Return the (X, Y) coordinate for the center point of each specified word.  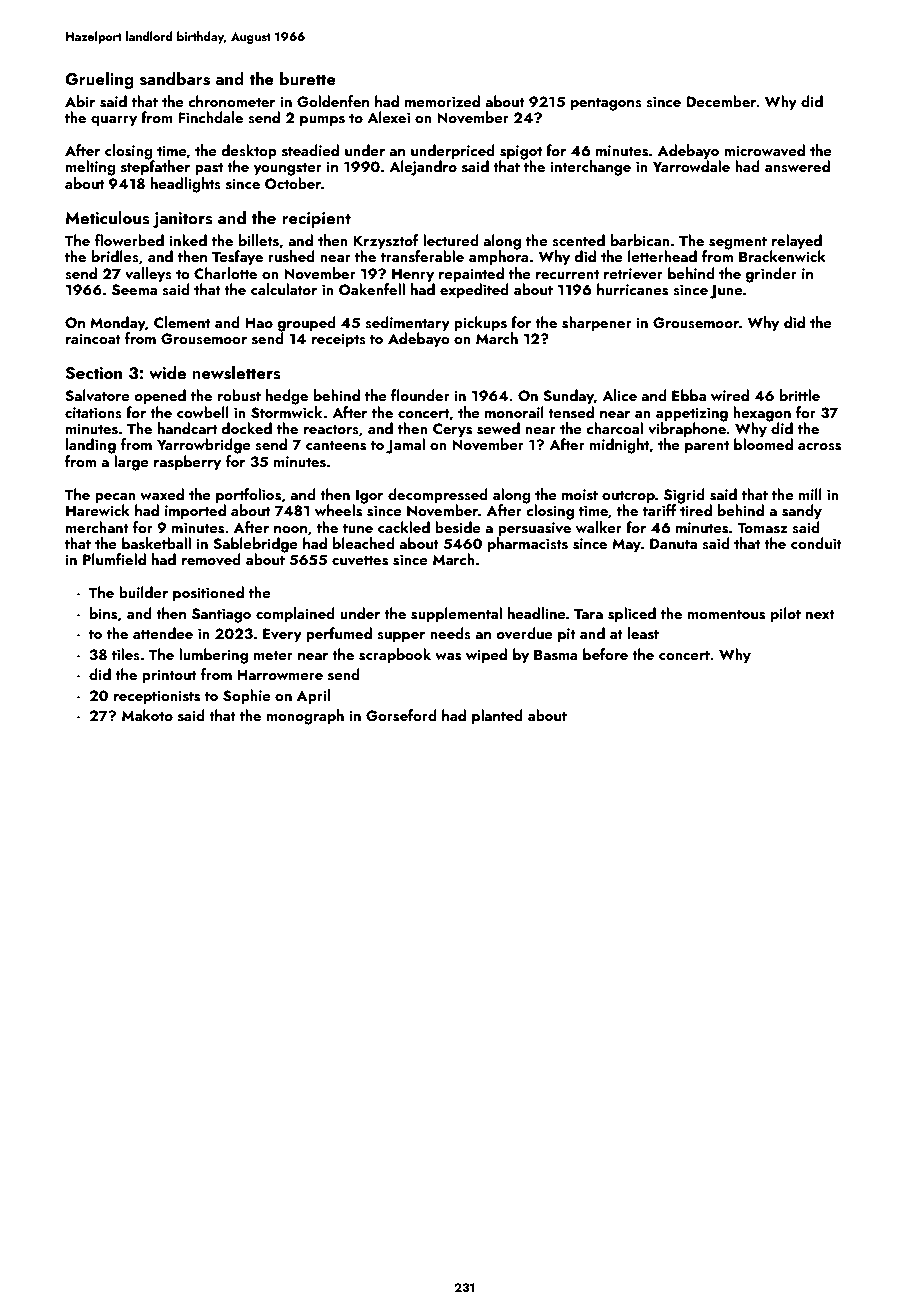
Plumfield (114, 559)
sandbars (175, 79)
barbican (640, 240)
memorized (442, 101)
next (820, 614)
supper (401, 637)
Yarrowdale (691, 166)
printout (169, 676)
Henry (413, 275)
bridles (115, 256)
